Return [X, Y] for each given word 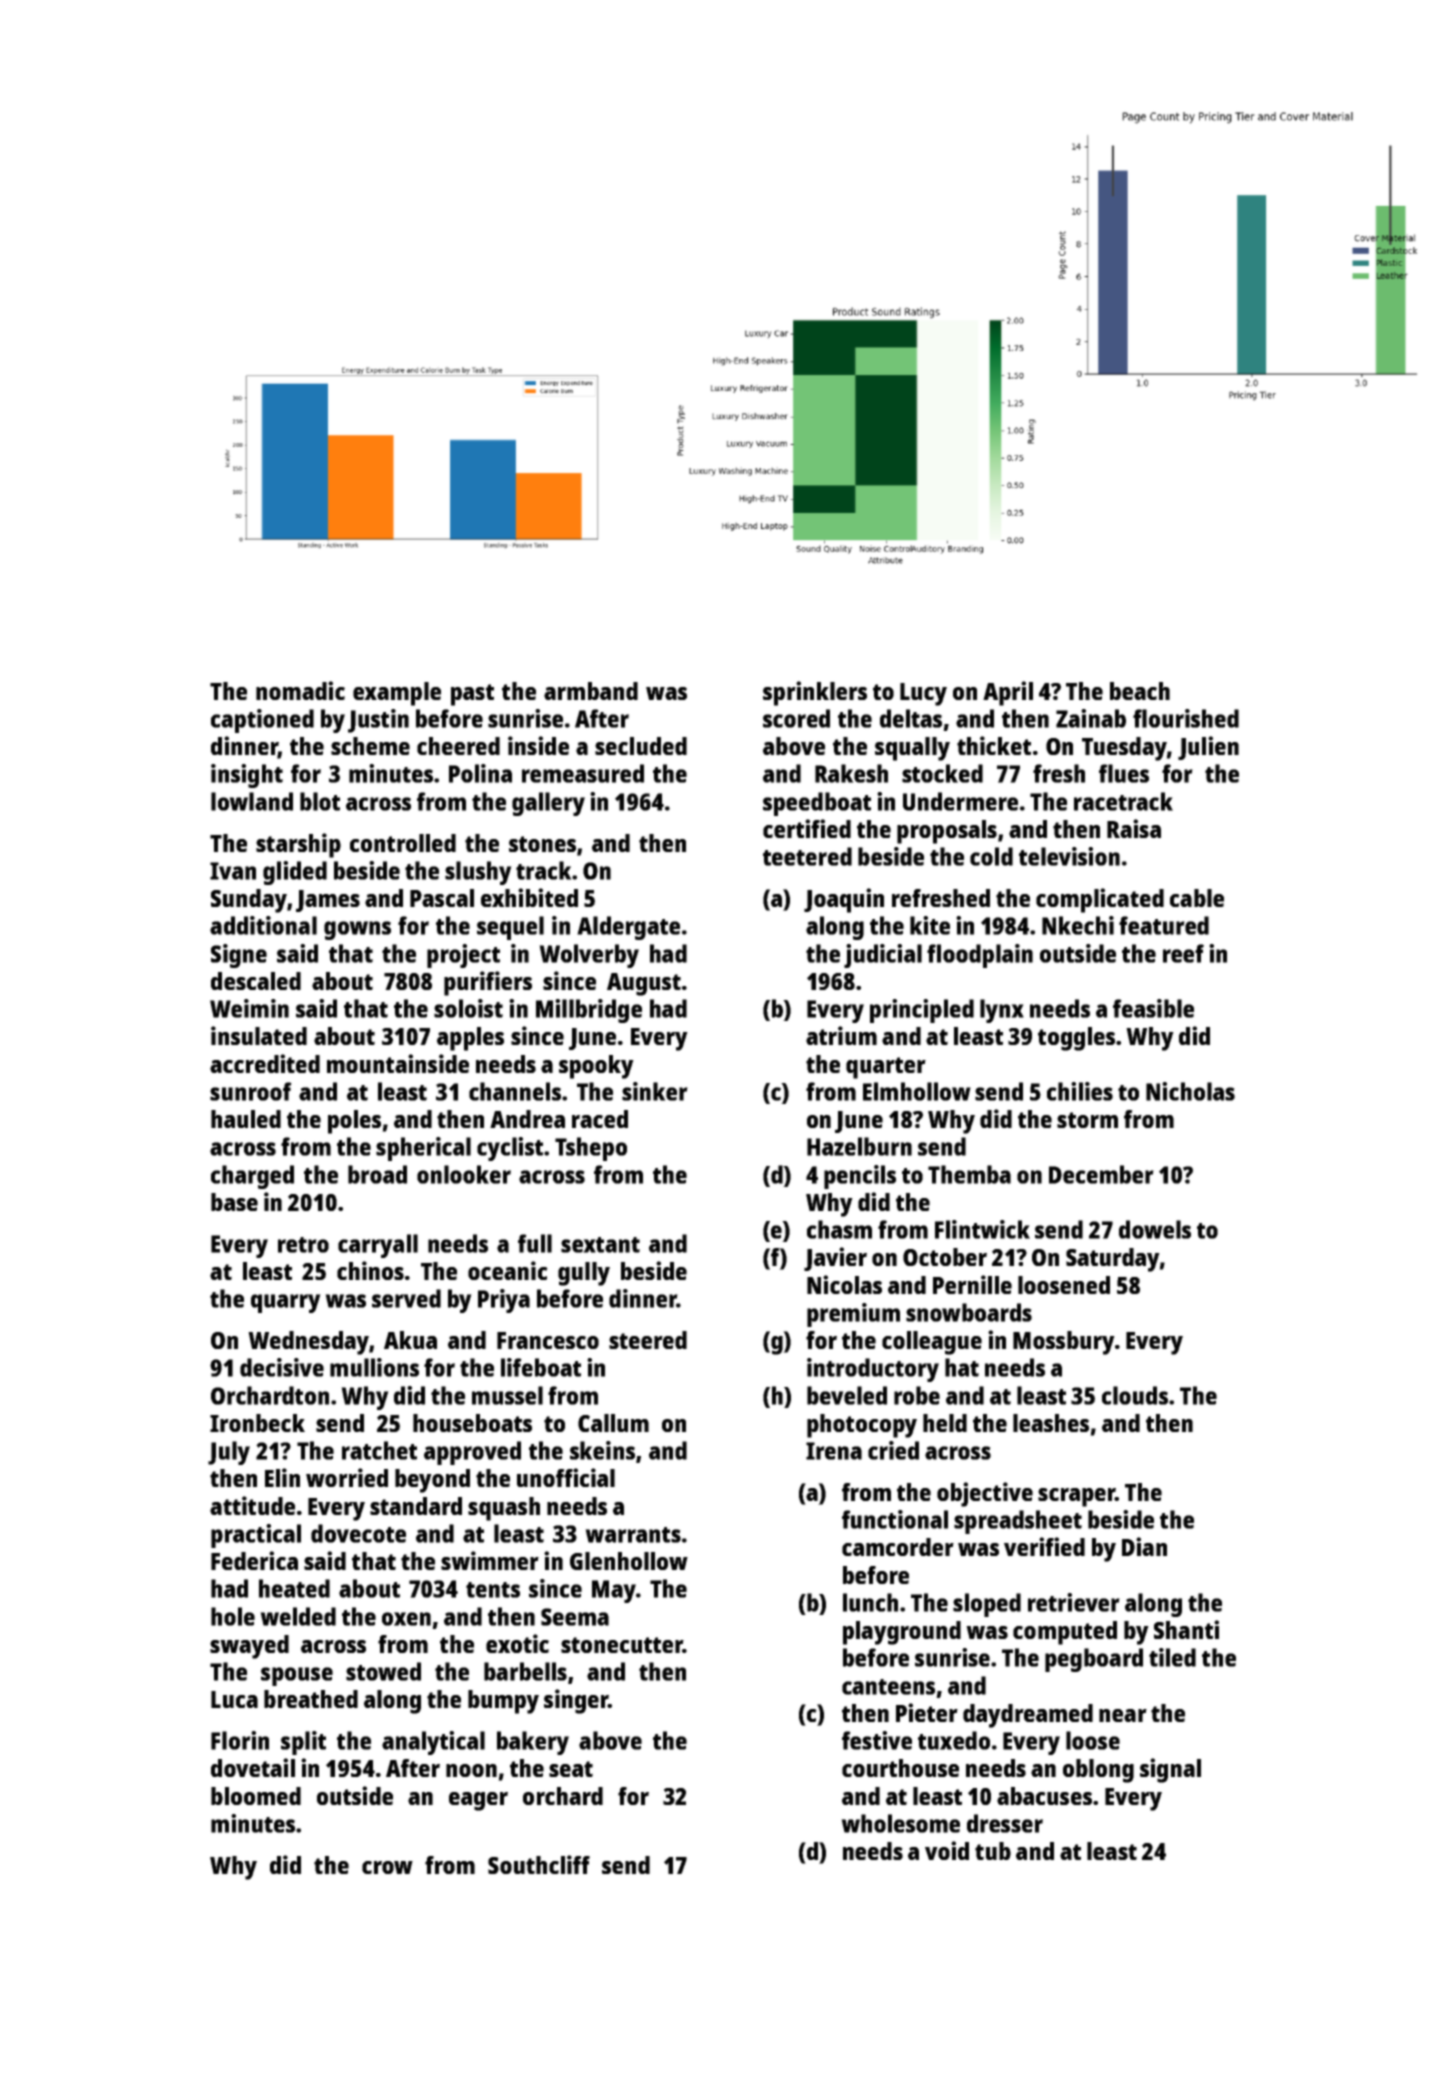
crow [387, 1867]
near [1123, 1715]
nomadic [300, 690]
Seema [575, 1617]
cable [1197, 898]
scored [796, 718]
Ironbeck [257, 1423]
